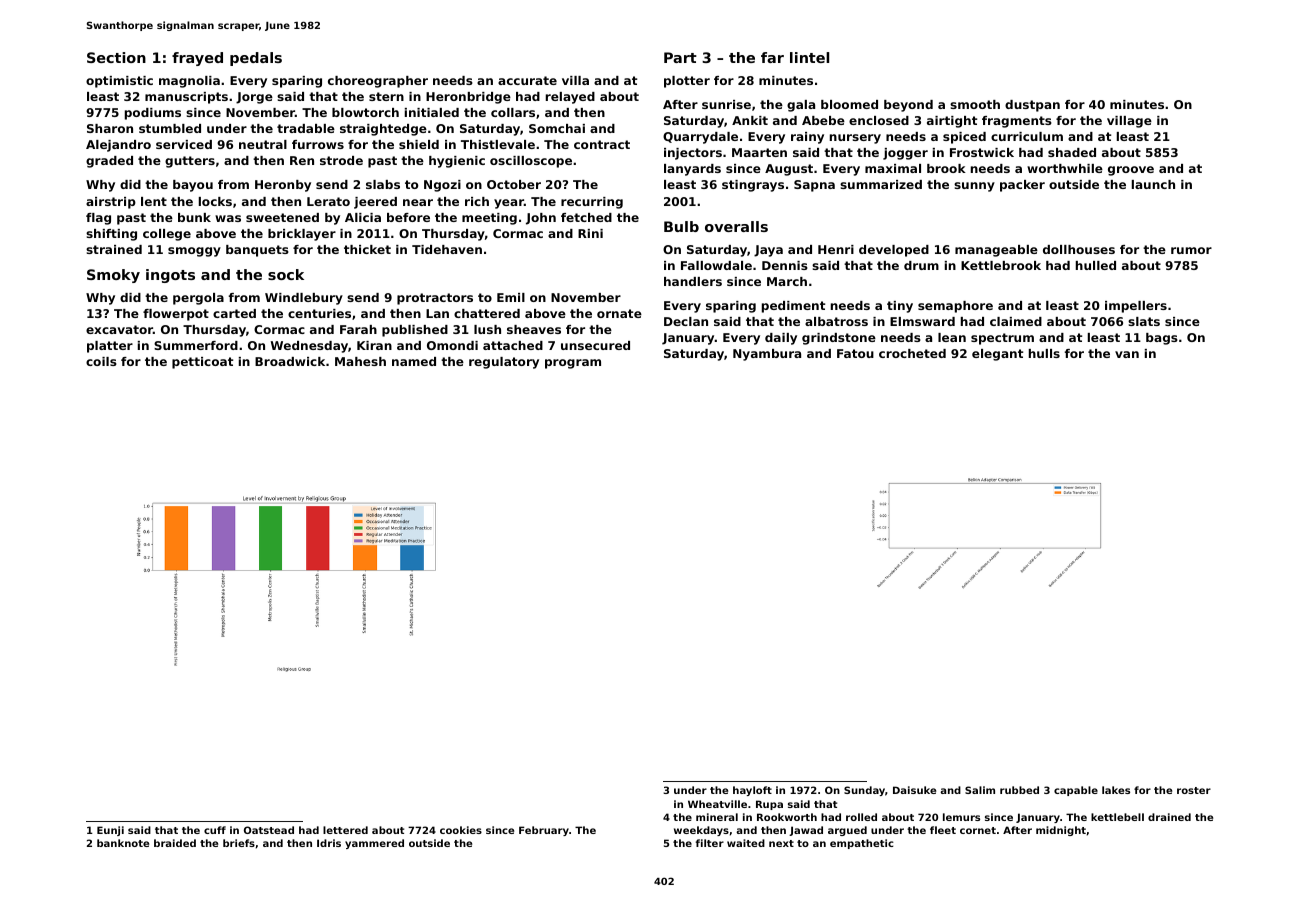 The height and width of the document is (924, 1308). What do you see at coordinates (716, 265) in the document?
I see `Fallowdale` at bounding box center [716, 265].
